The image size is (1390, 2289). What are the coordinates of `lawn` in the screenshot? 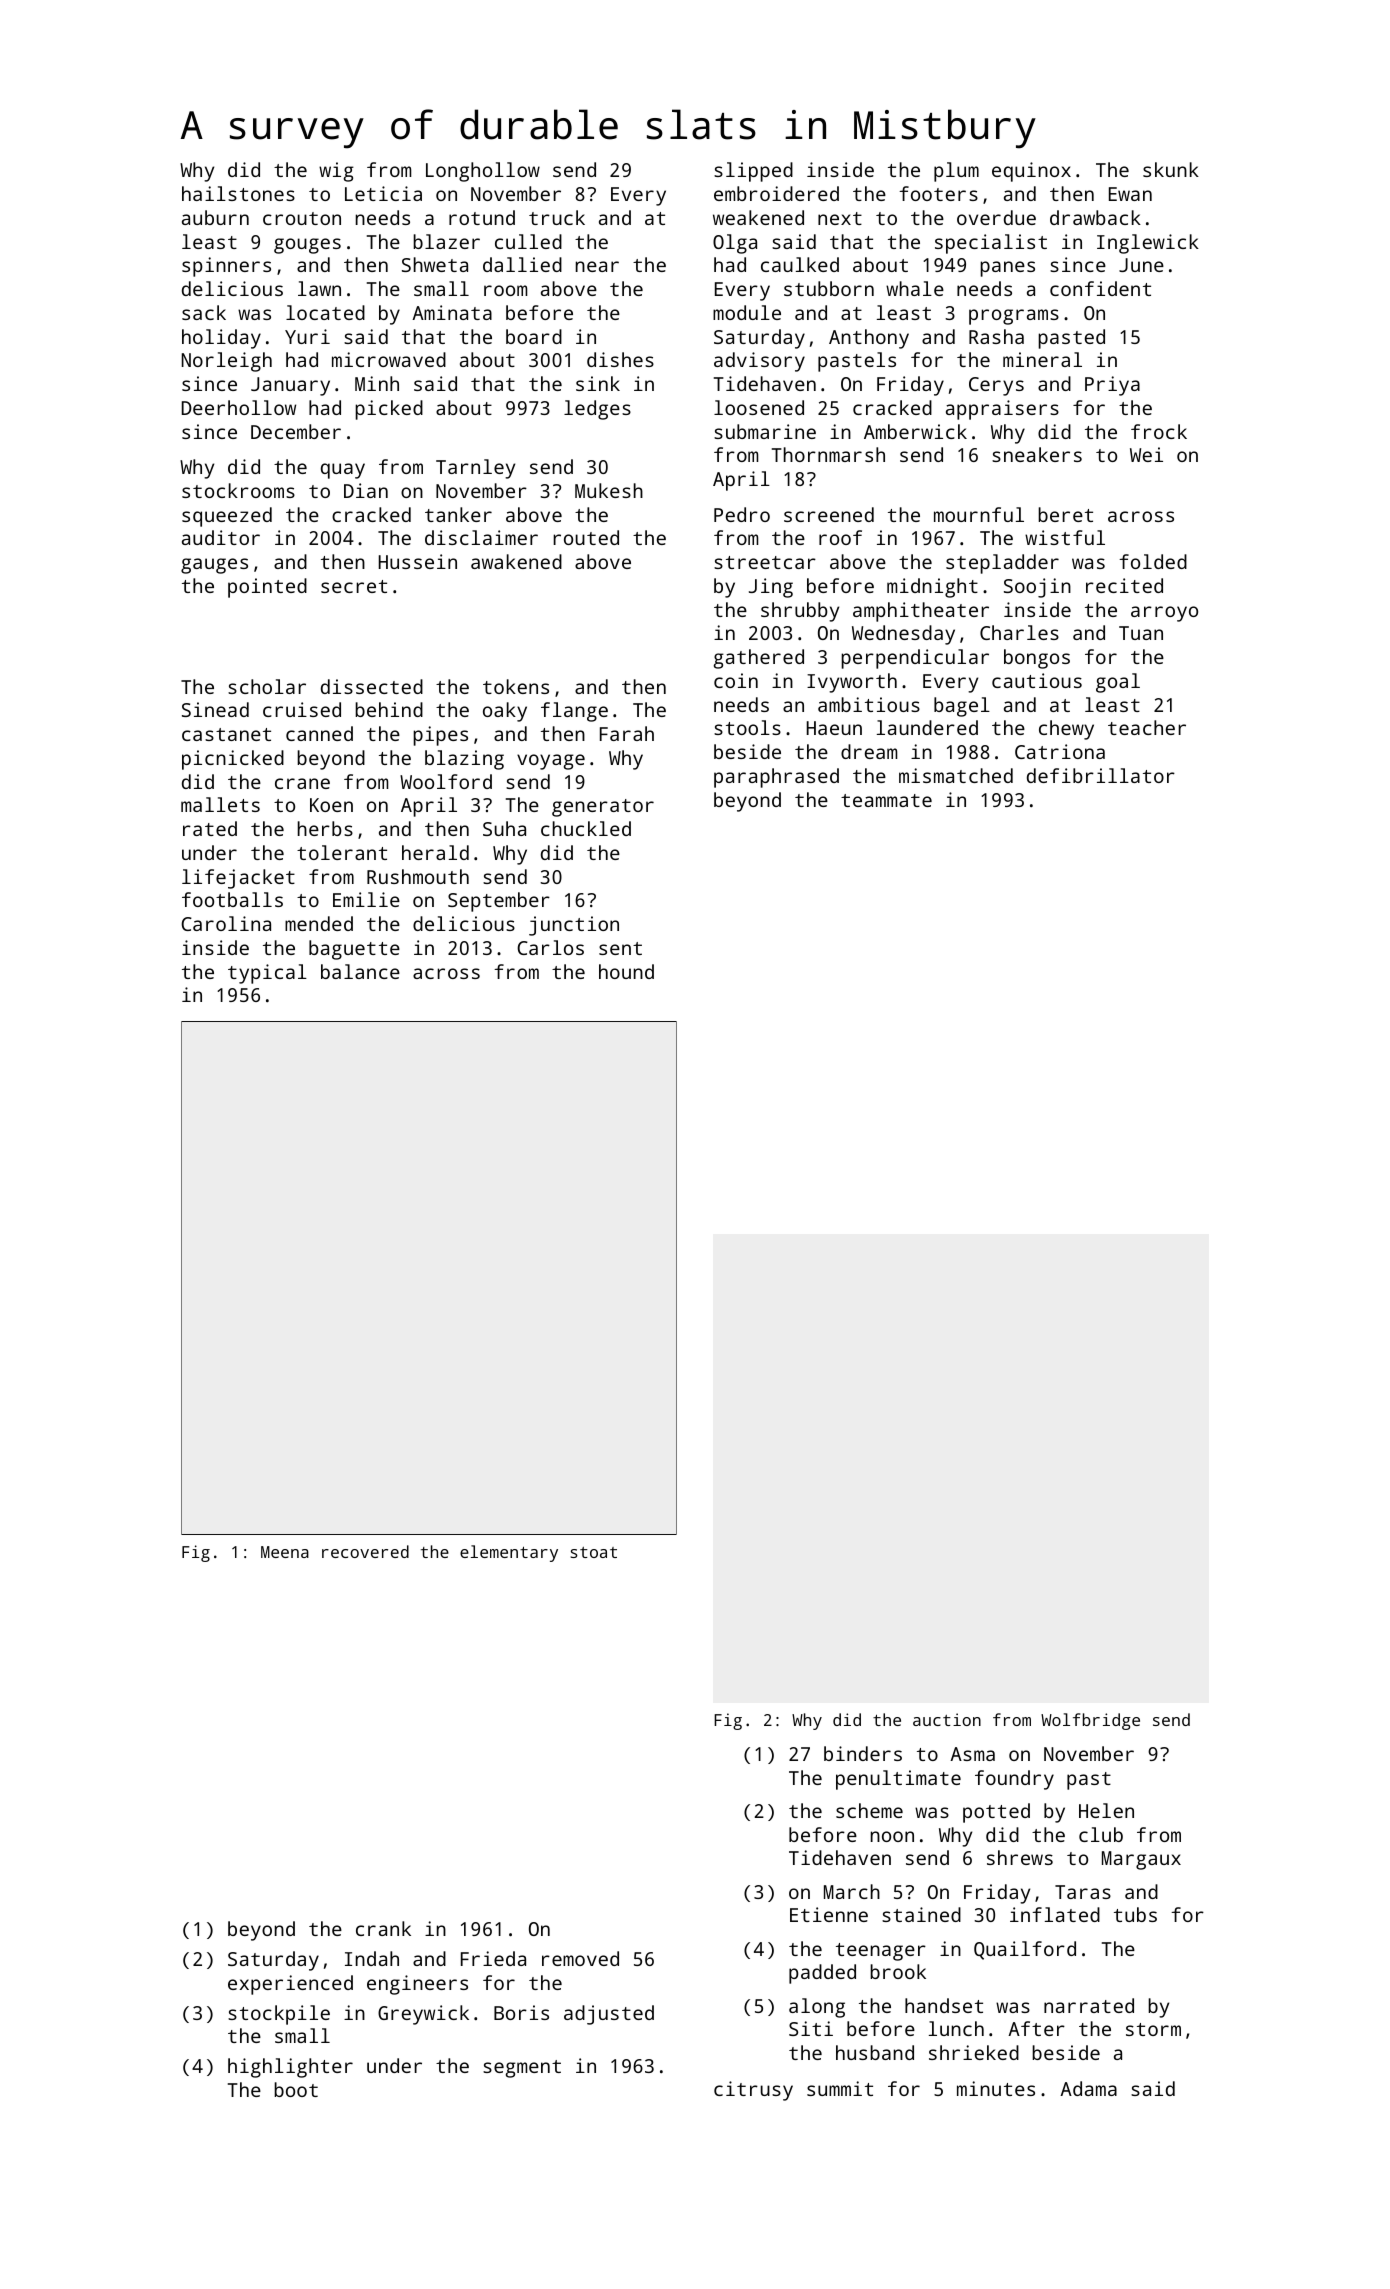 It's located at (319, 288).
